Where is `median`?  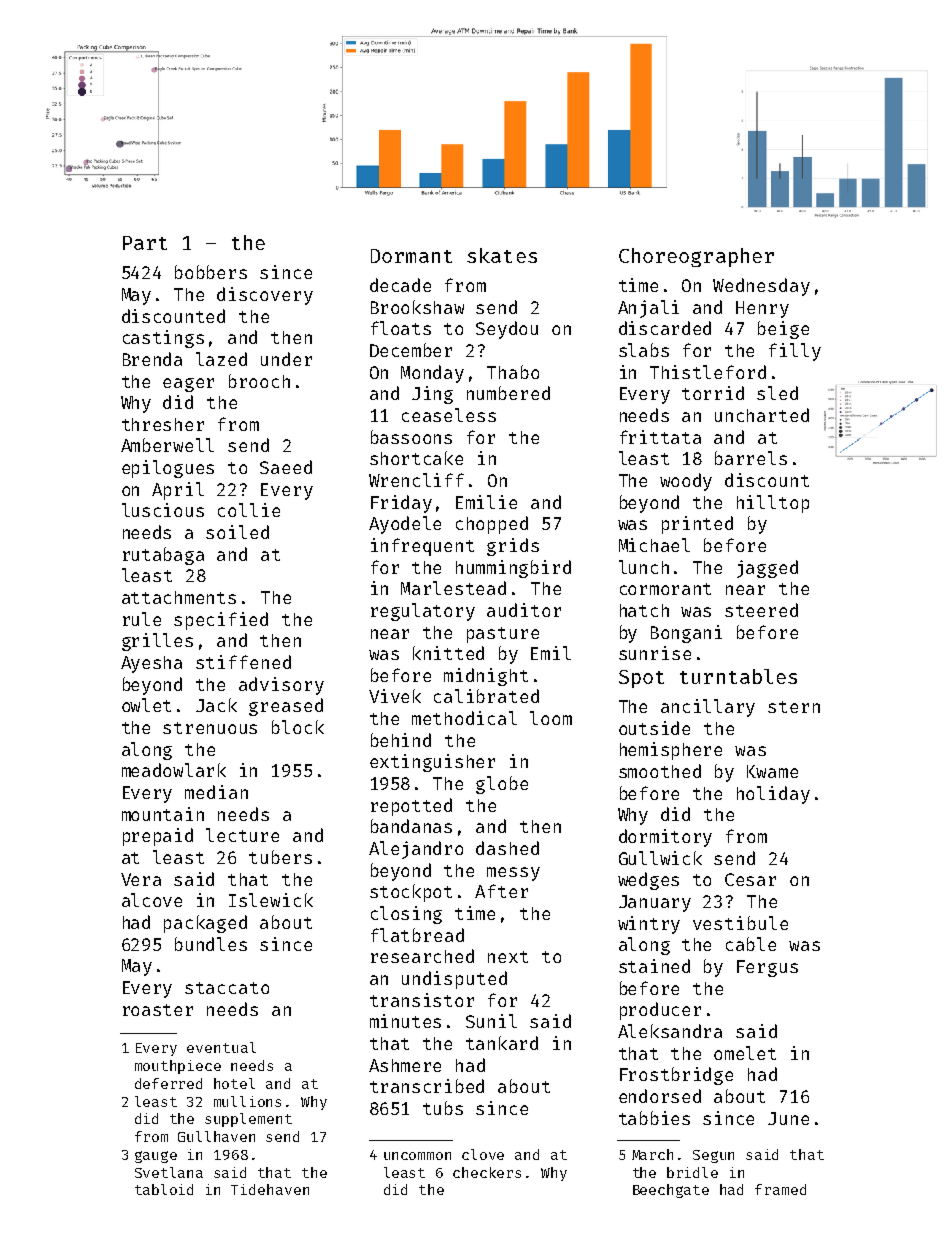
median is located at coordinates (216, 792).
